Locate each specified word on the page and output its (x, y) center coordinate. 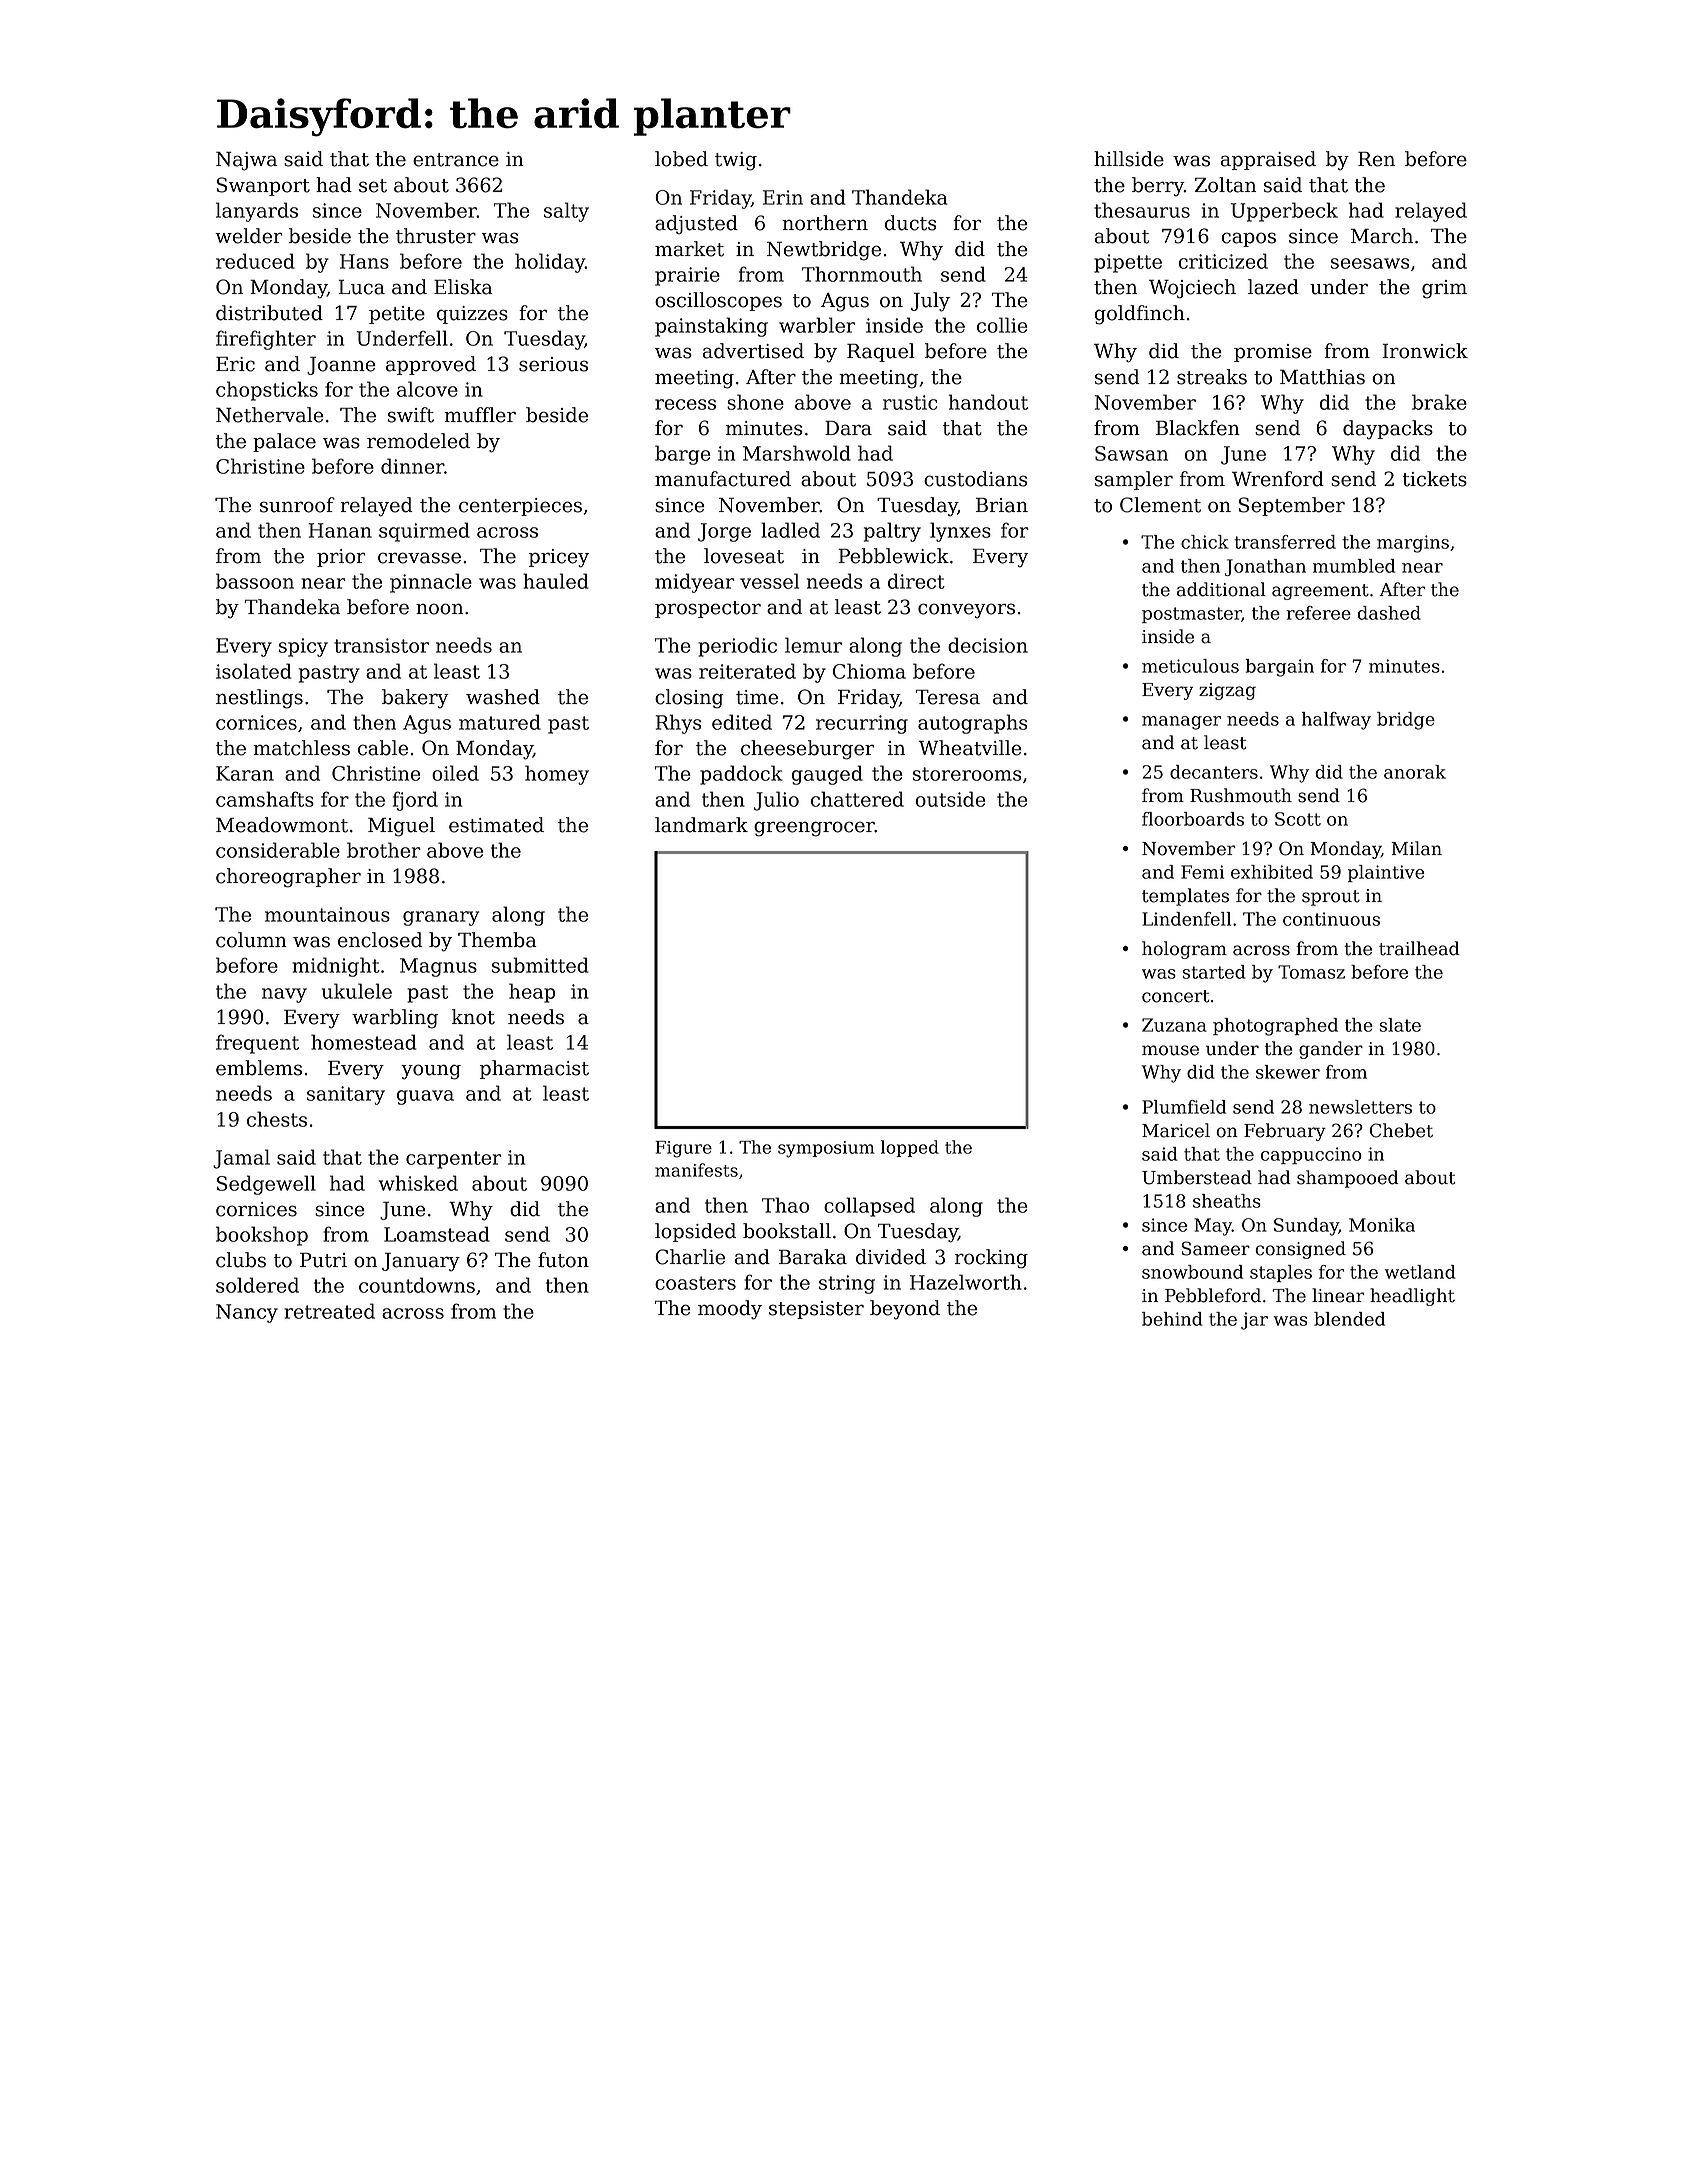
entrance (456, 160)
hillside (1129, 159)
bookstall (787, 1231)
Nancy (247, 1313)
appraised (1268, 160)
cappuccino (1311, 1155)
